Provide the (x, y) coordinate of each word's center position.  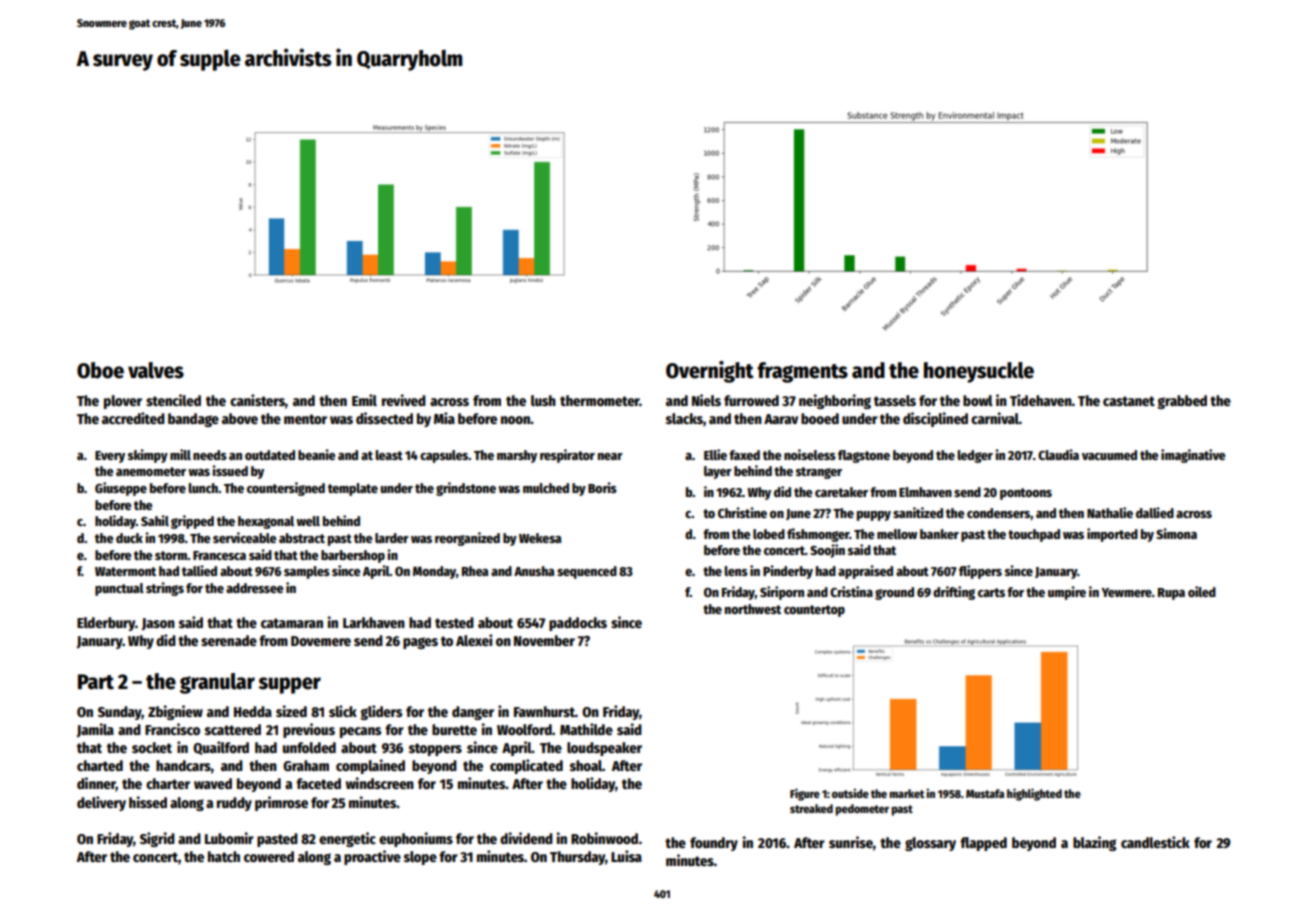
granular (217, 683)
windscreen (380, 783)
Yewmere (1126, 592)
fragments (802, 372)
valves (156, 370)
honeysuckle (979, 372)
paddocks (578, 624)
